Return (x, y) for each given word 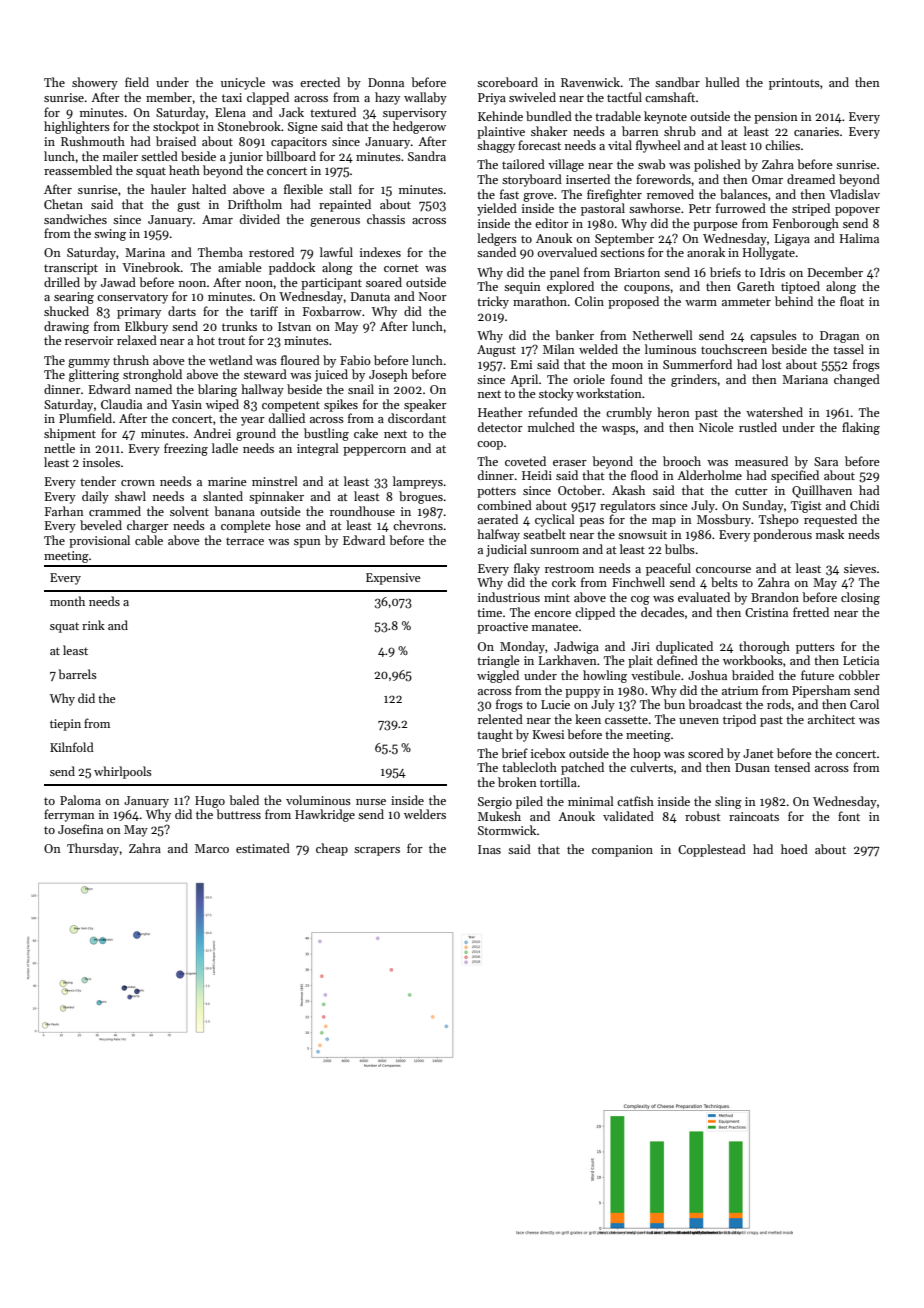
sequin (522, 288)
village (566, 165)
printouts (794, 84)
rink (93, 625)
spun (307, 543)
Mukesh (499, 816)
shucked (66, 311)
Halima (859, 238)
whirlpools (123, 772)
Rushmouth (93, 141)
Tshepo (779, 520)
